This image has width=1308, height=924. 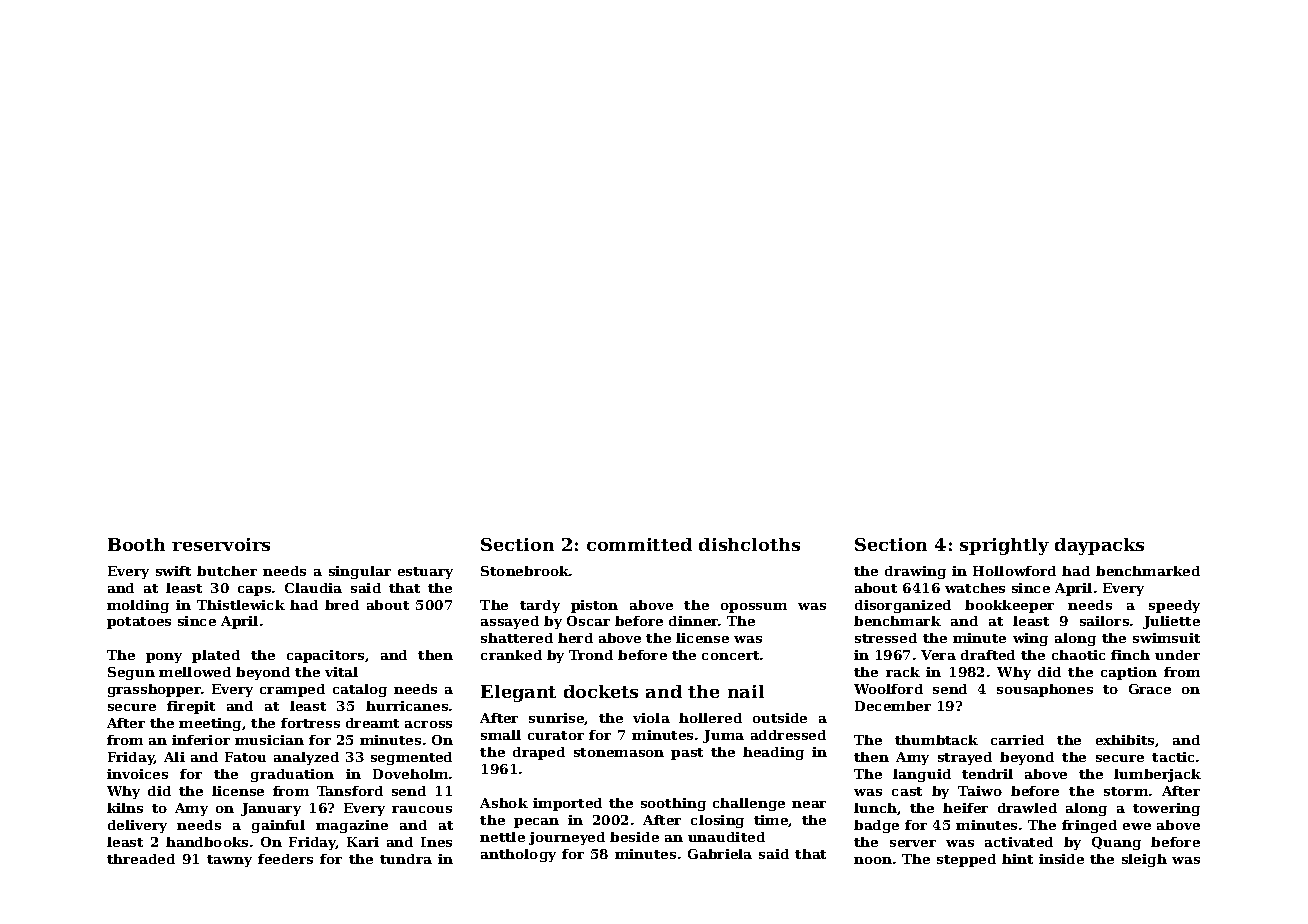 I want to click on reservoirs, so click(x=221, y=544).
